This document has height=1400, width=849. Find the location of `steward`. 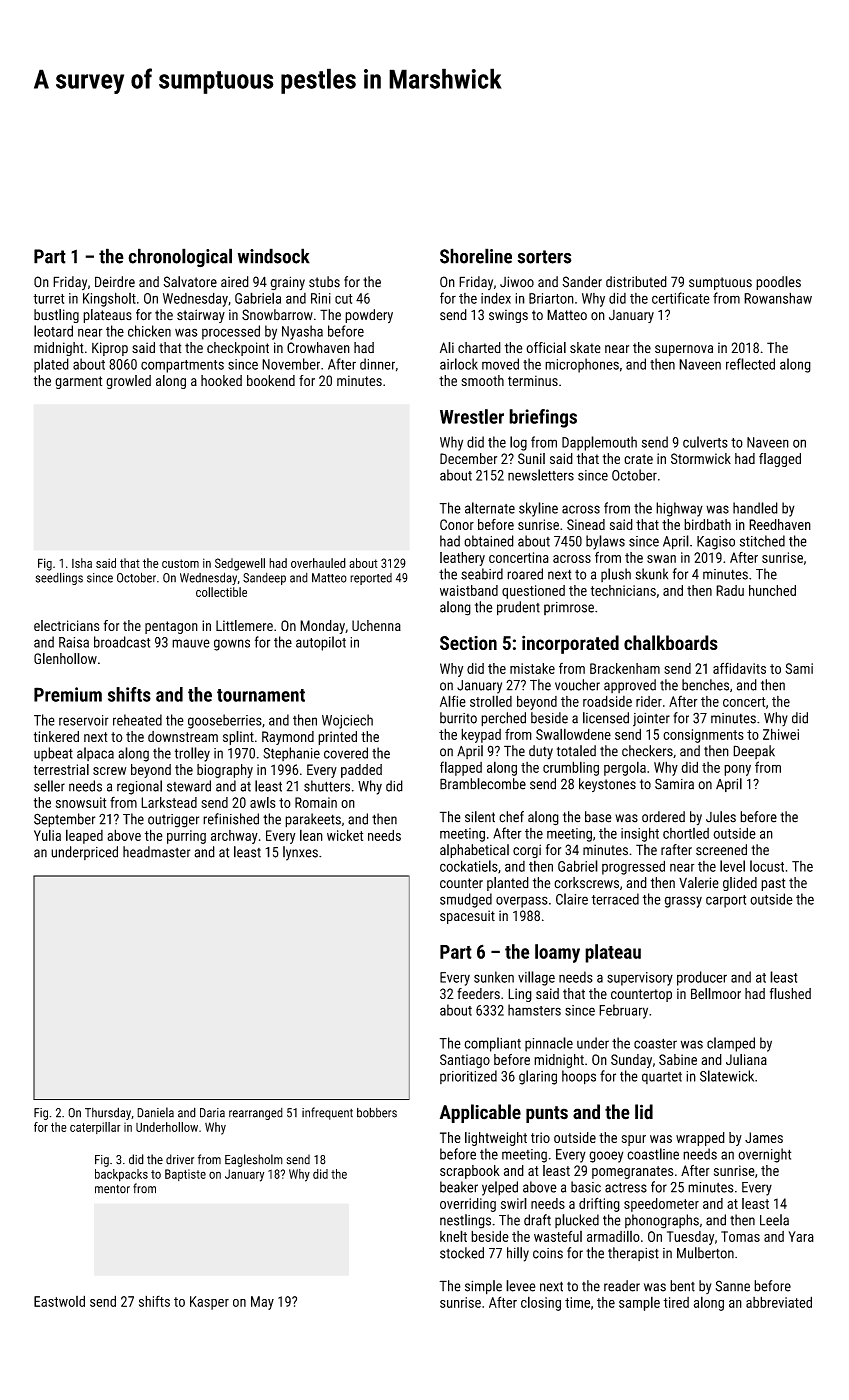

steward is located at coordinates (189, 786).
